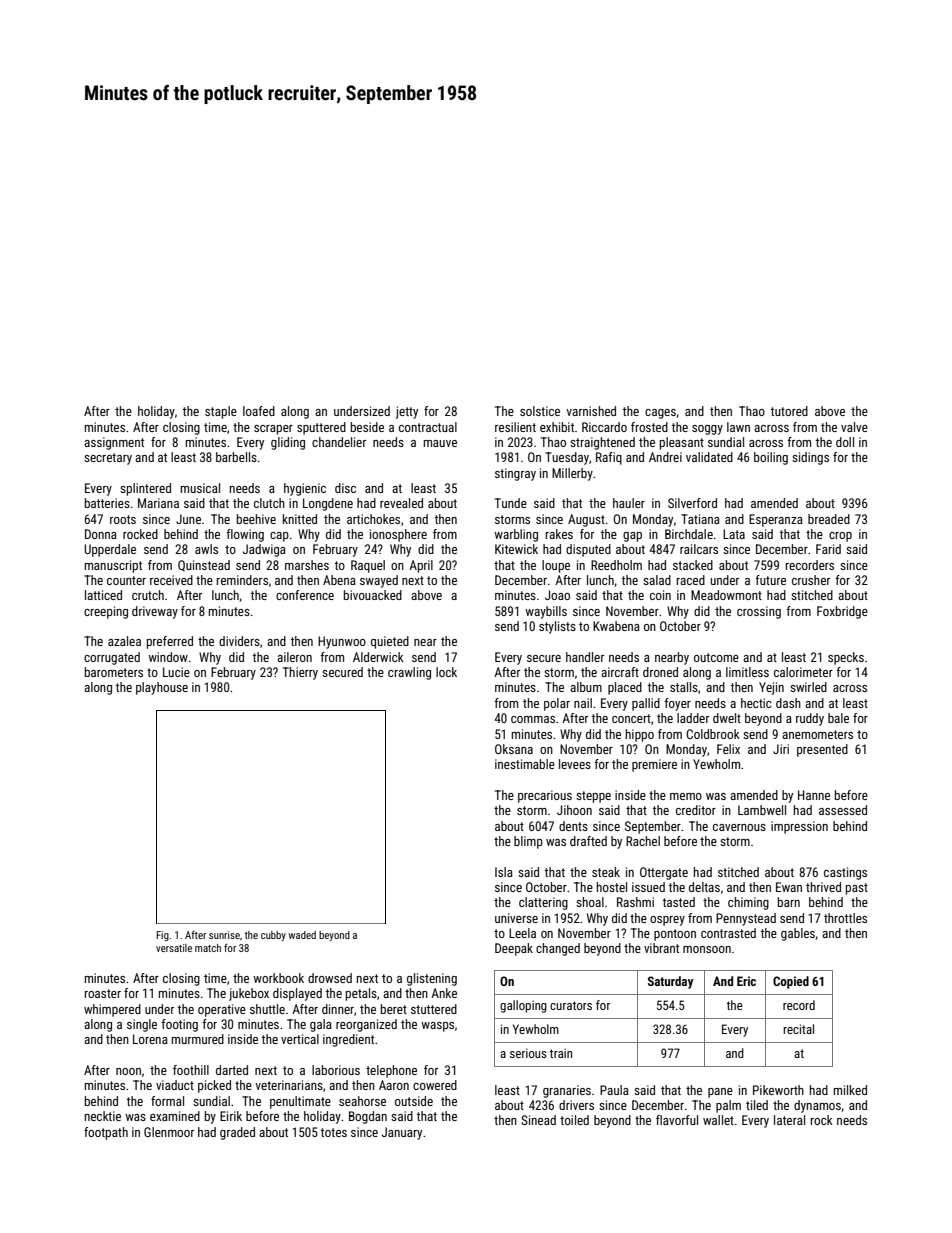 The image size is (952, 1233). What do you see at coordinates (407, 412) in the page?
I see `jetty` at bounding box center [407, 412].
